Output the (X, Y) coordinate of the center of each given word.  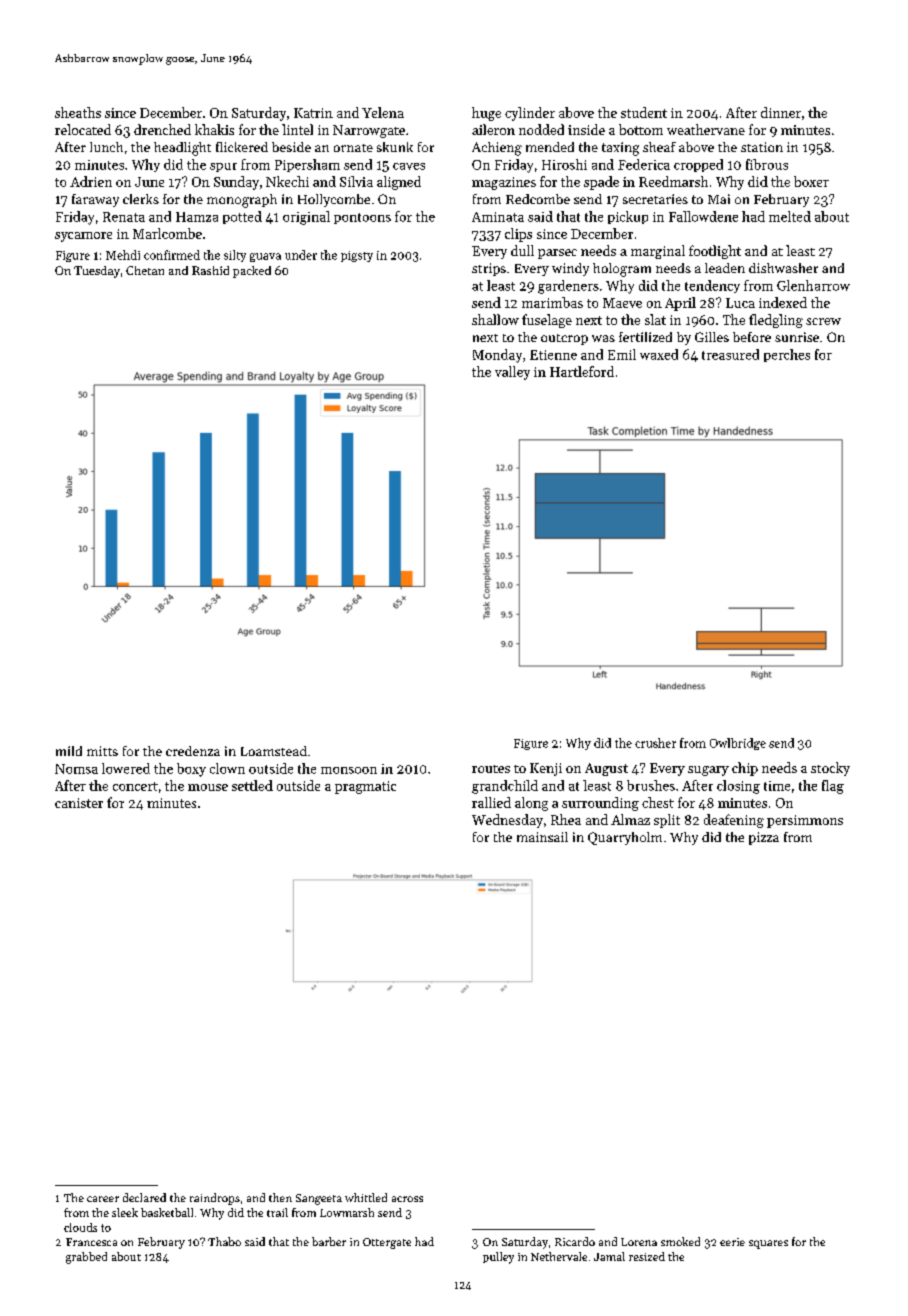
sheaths (78, 112)
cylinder (530, 114)
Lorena (639, 1242)
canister (79, 803)
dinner (781, 112)
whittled (366, 1197)
